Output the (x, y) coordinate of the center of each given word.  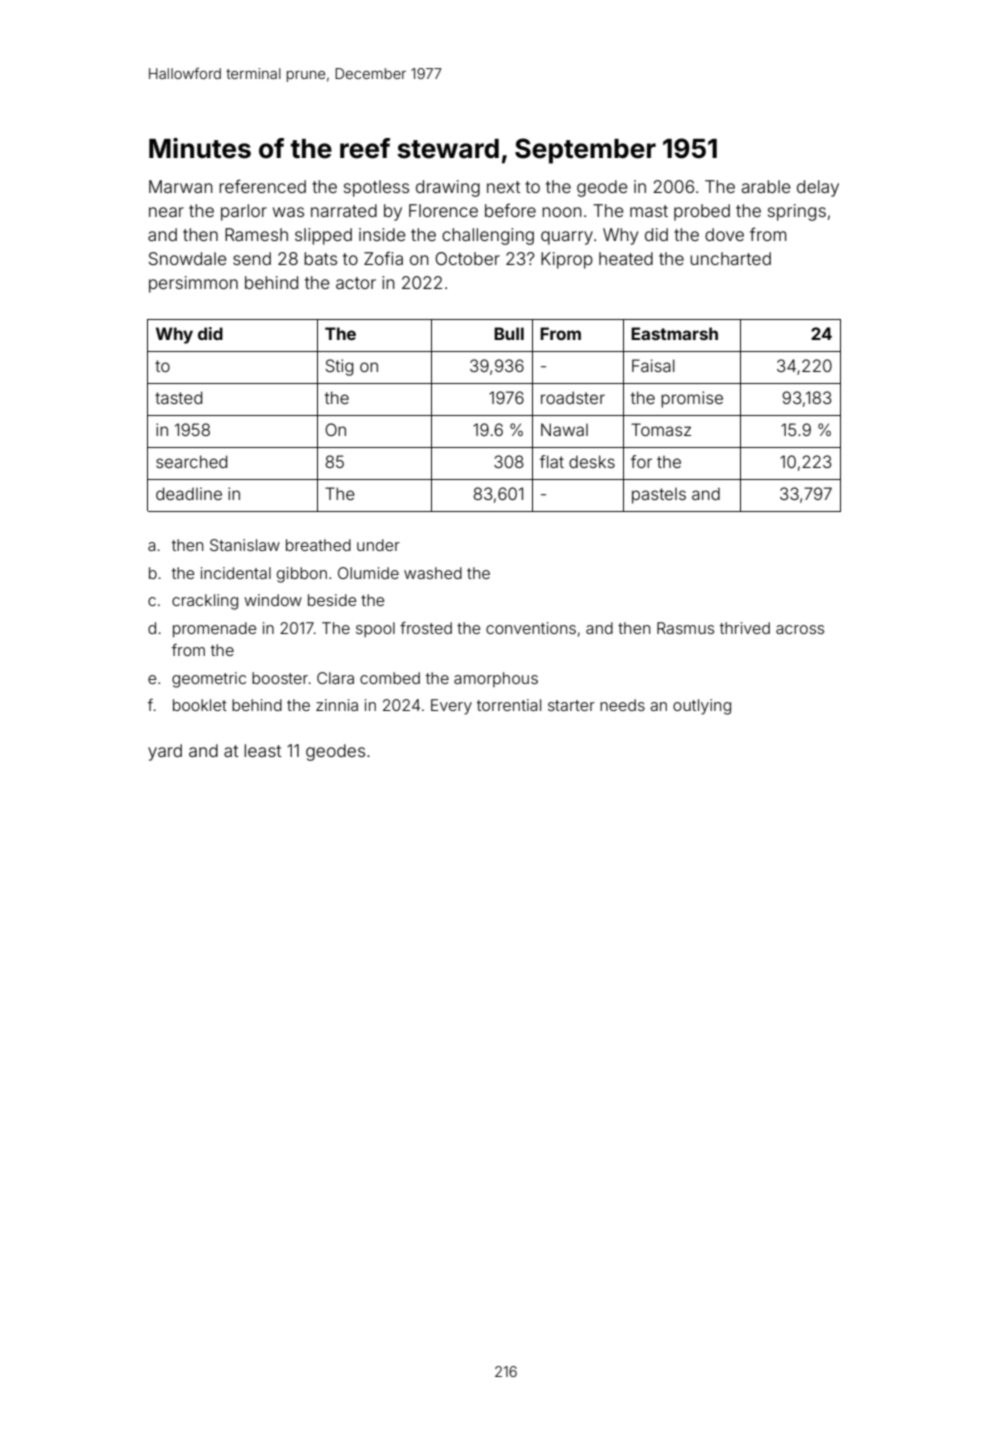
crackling (205, 602)
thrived (745, 628)
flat (552, 461)
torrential (509, 705)
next (503, 187)
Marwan (181, 186)
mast (649, 211)
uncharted (730, 258)
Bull (509, 333)
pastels (659, 496)
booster (280, 678)
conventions (531, 628)
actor (356, 283)
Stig (339, 367)
